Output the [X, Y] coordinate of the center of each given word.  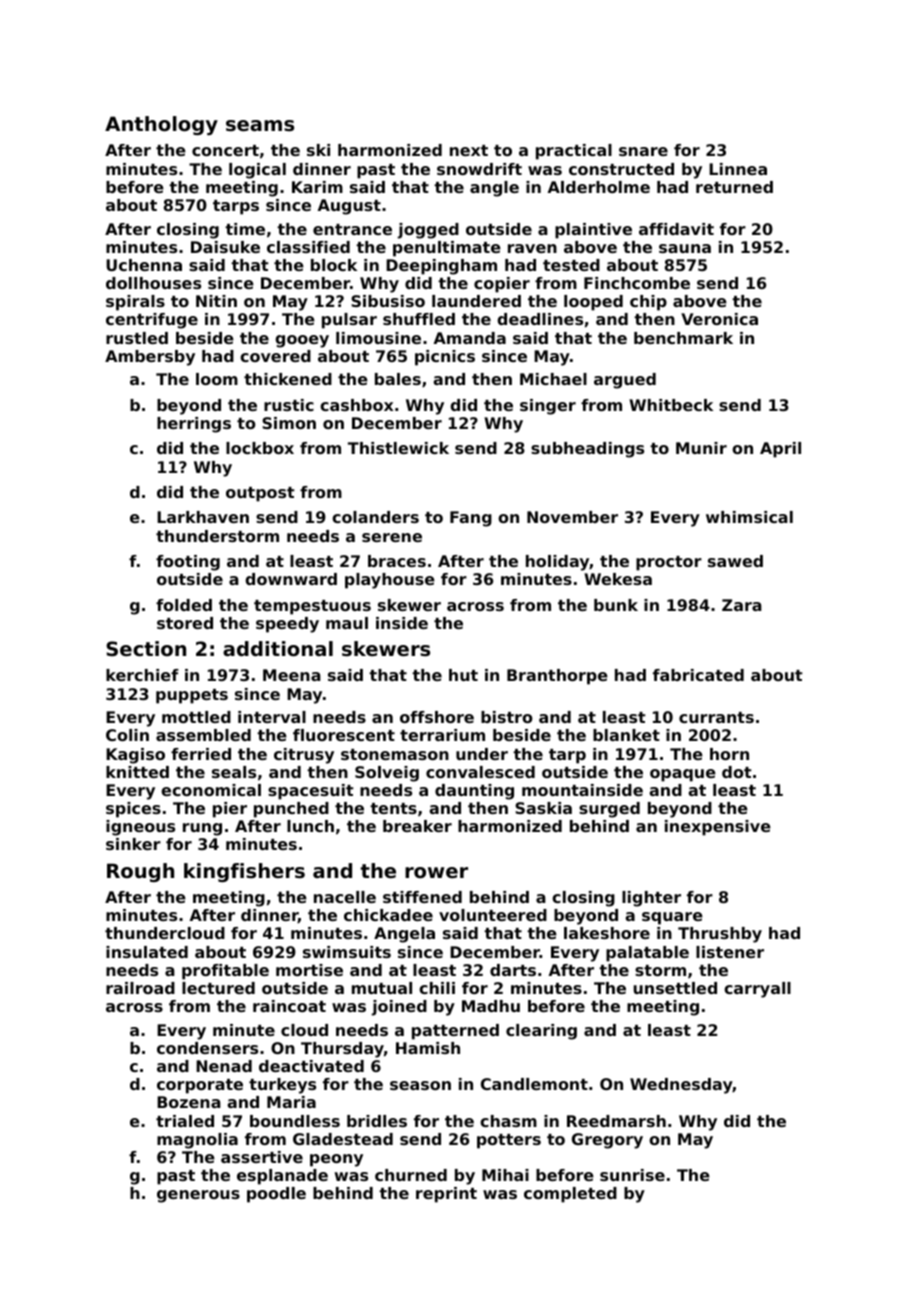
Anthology [161, 125]
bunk [616, 605]
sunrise [632, 1175]
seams [260, 126]
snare [643, 151]
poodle [276, 1195]
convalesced [480, 772]
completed [570, 1195]
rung [202, 829]
